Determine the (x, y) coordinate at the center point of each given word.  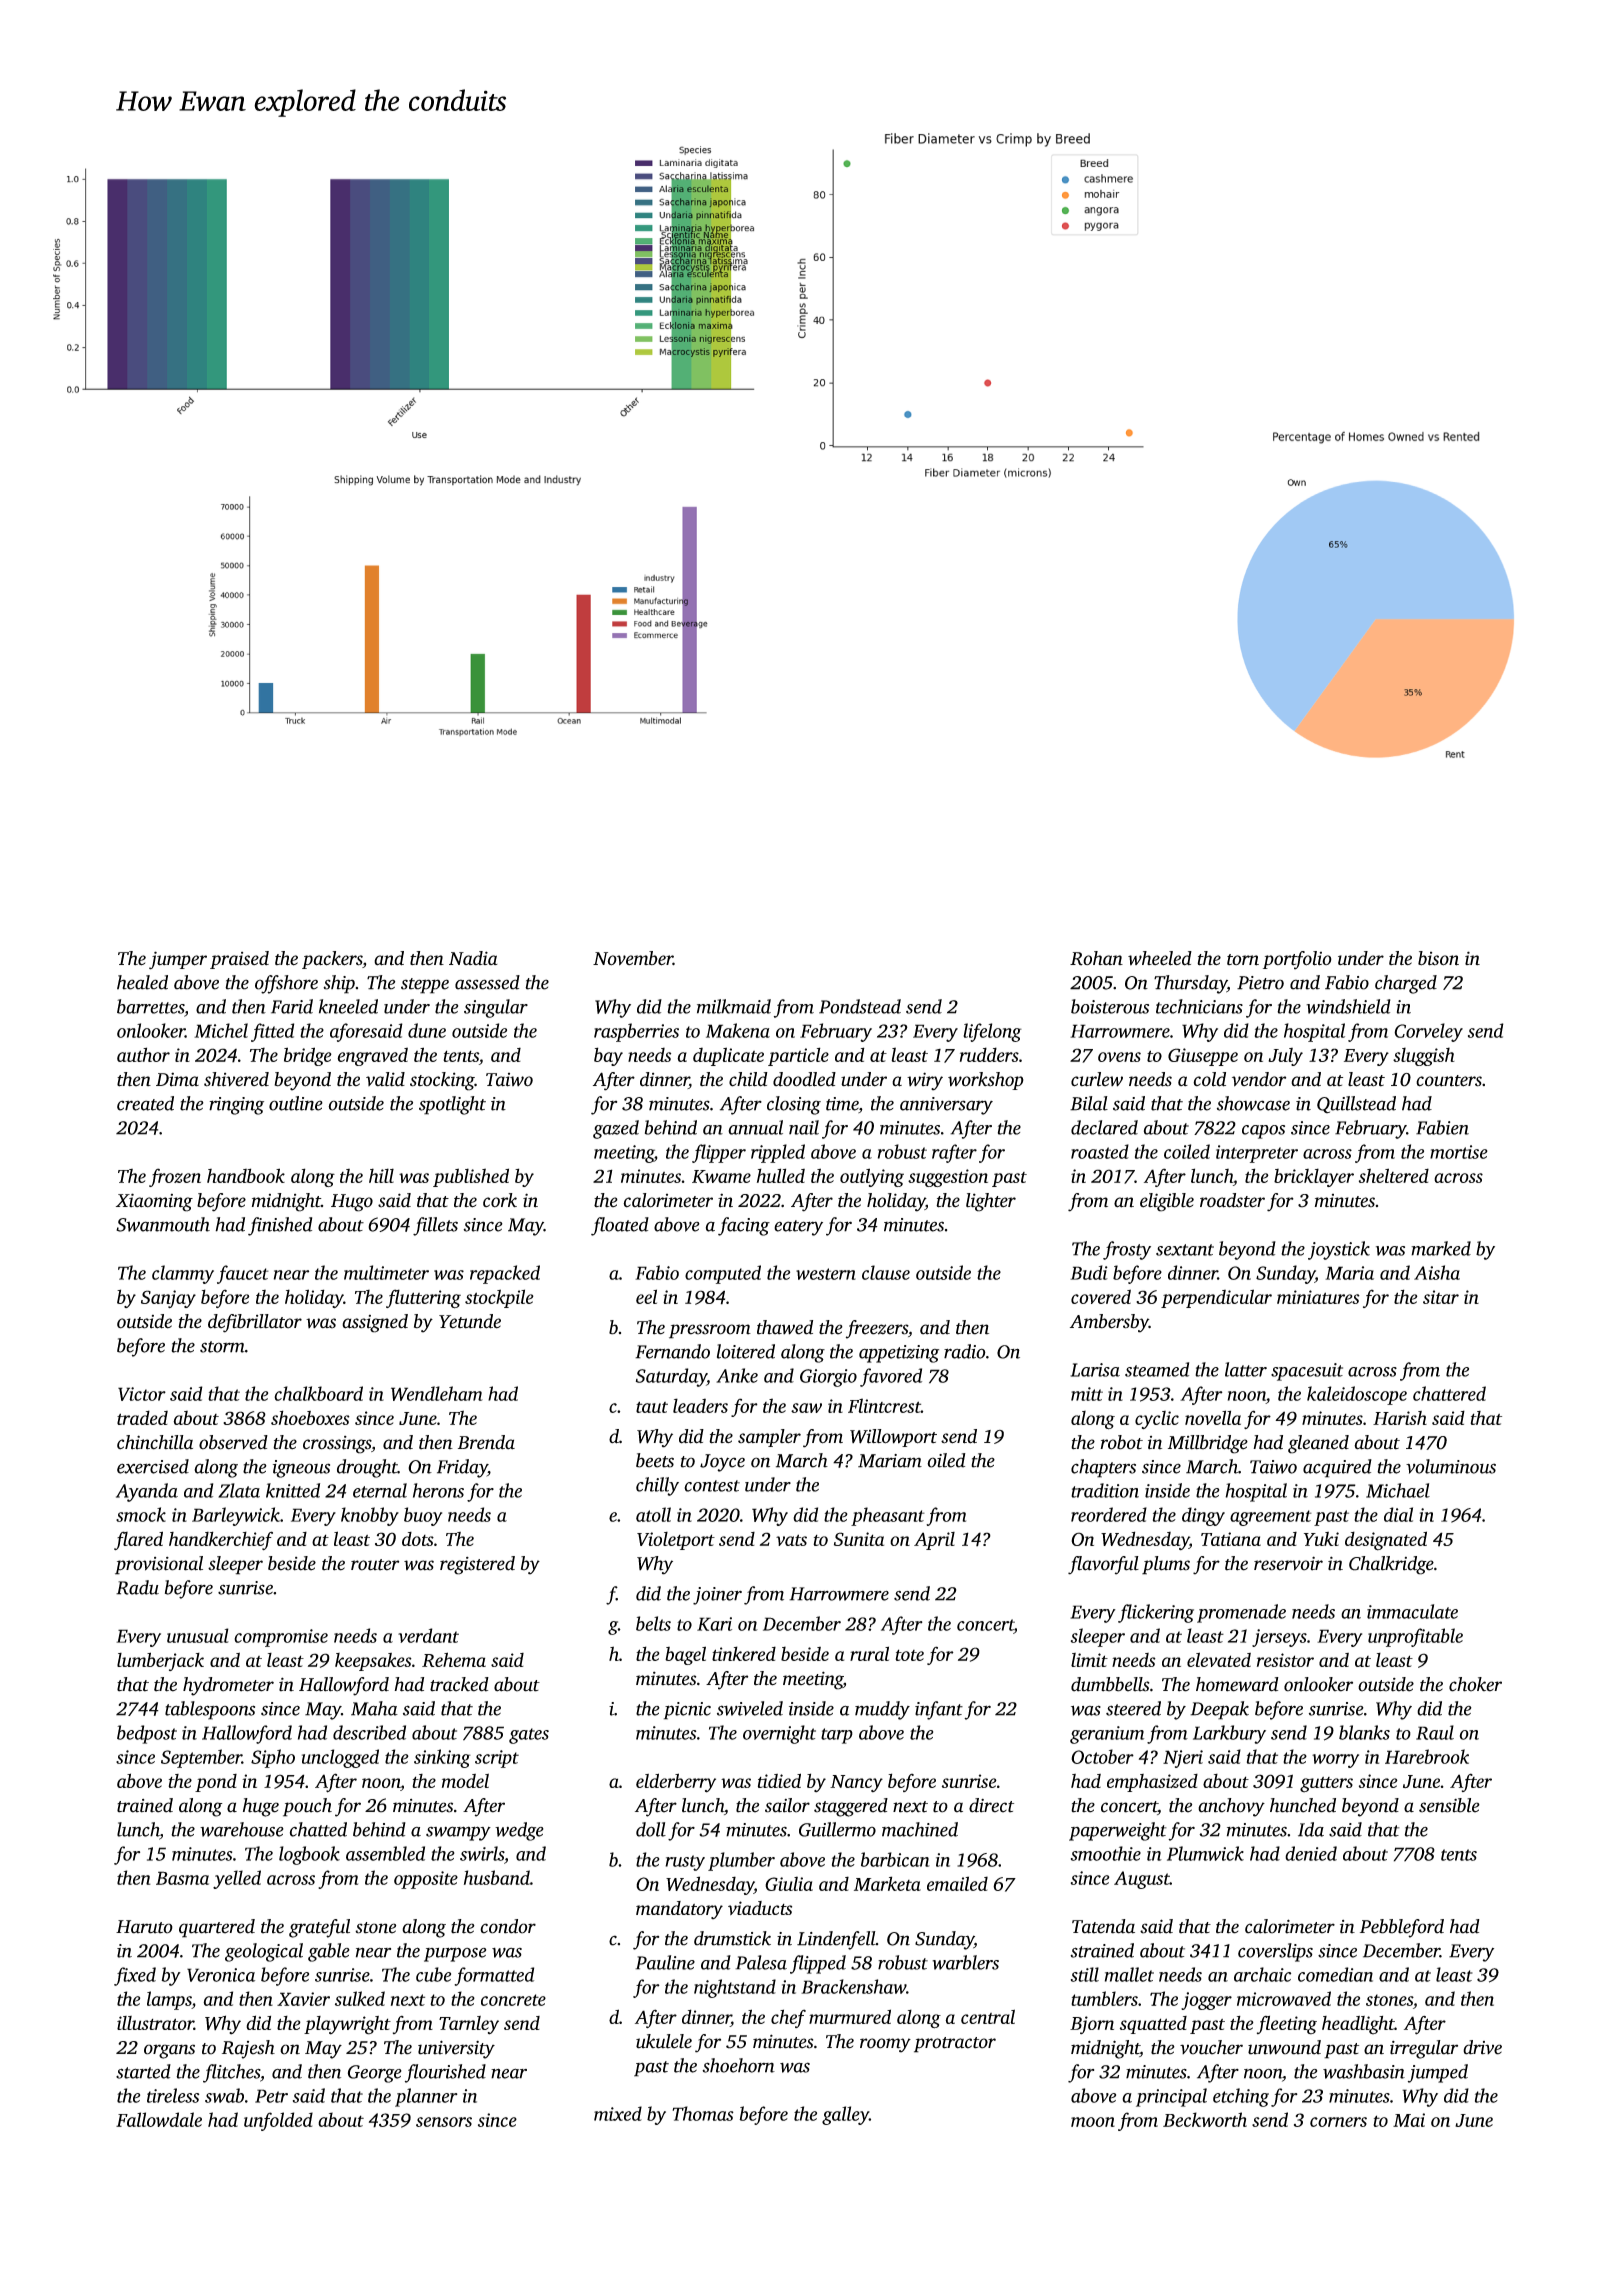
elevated (1219, 1659)
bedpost (147, 1734)
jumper (178, 960)
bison (1438, 958)
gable (329, 1952)
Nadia (473, 958)
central (988, 2016)
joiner (717, 1596)
